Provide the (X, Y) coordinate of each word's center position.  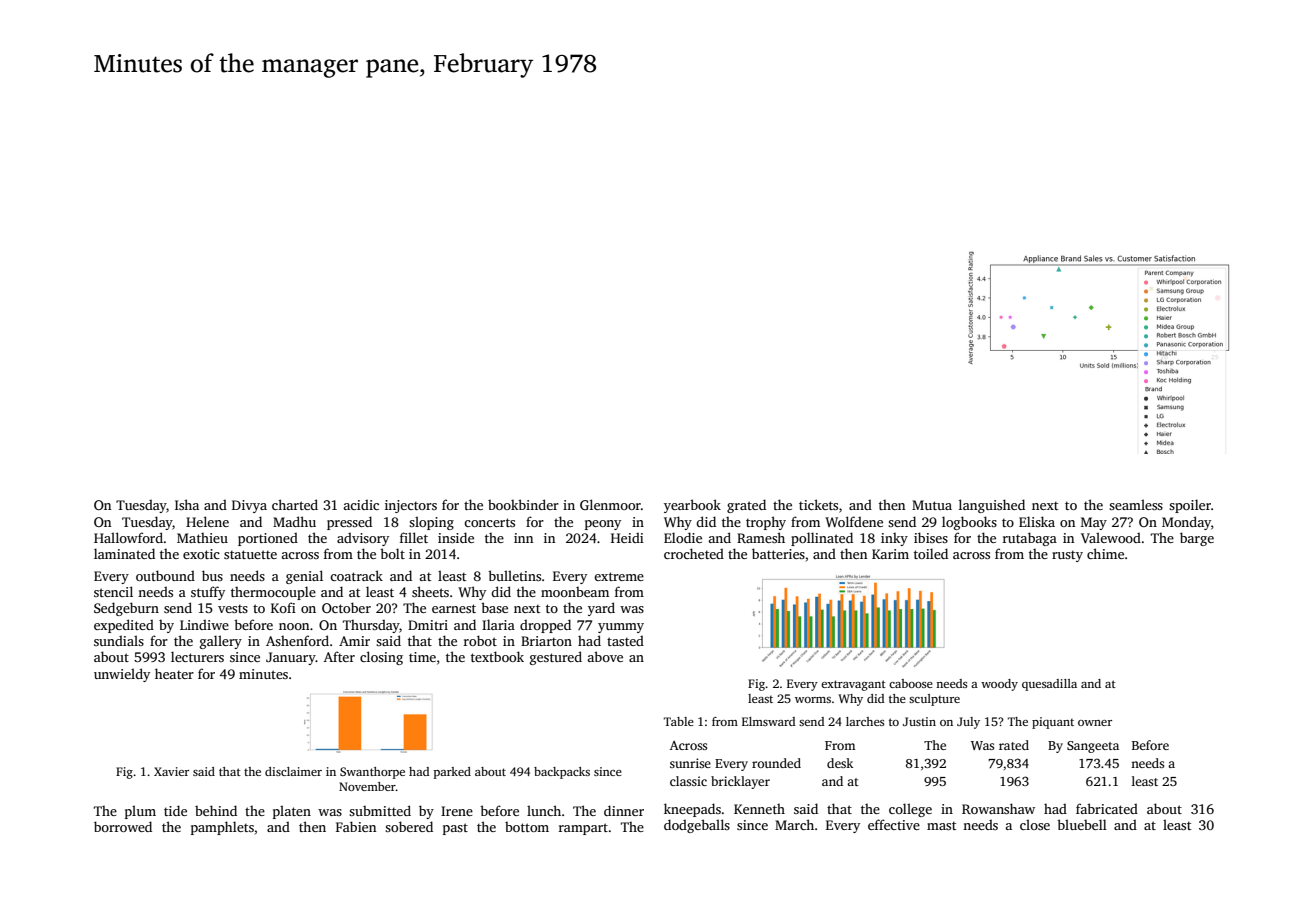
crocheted (694, 553)
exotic (201, 554)
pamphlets (222, 828)
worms (813, 700)
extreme (619, 576)
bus (212, 575)
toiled (931, 553)
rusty (1067, 556)
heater (174, 673)
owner (1095, 723)
